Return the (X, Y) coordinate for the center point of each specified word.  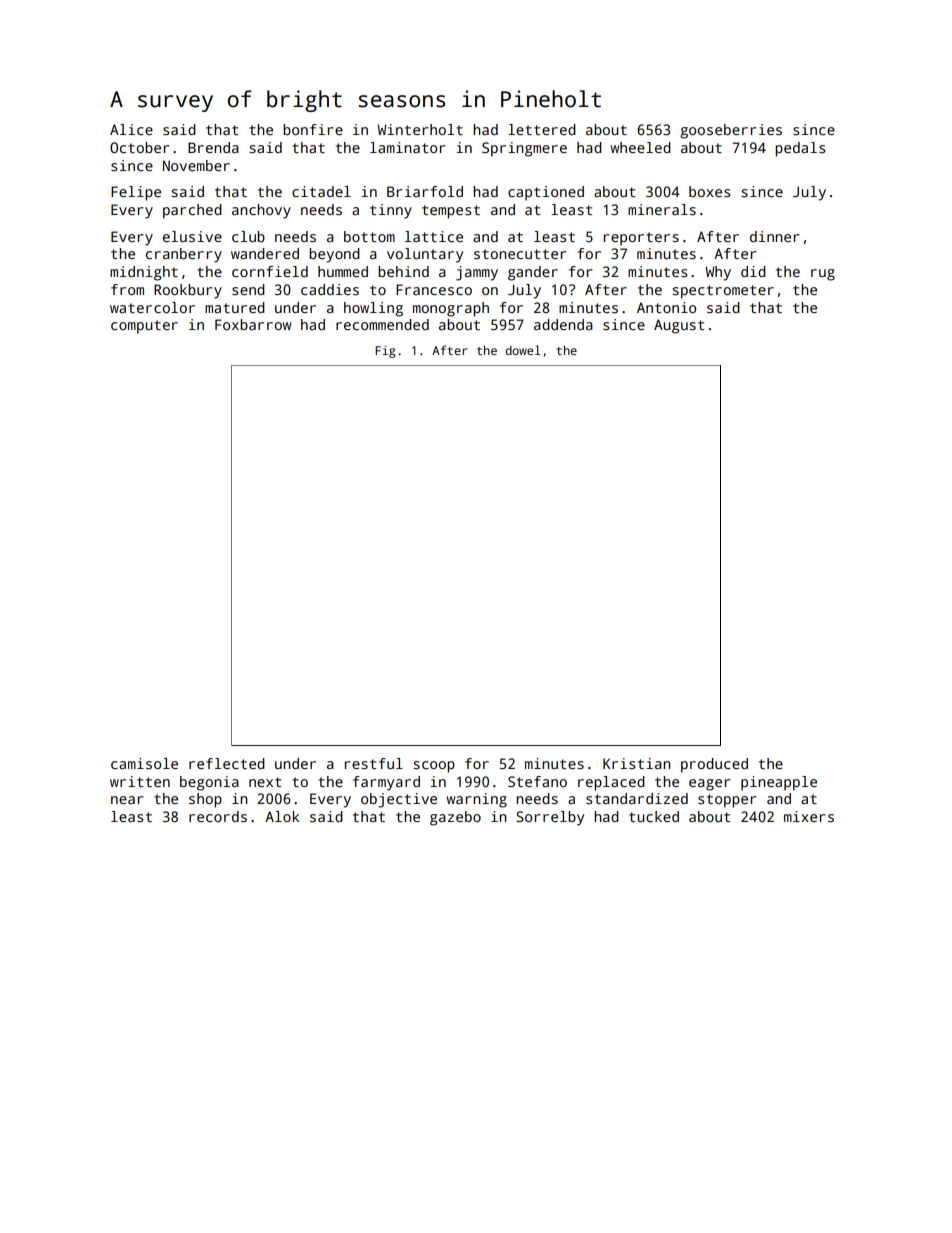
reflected (227, 763)
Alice (131, 129)
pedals (800, 149)
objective (399, 800)
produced (714, 765)
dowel (523, 350)
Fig (385, 352)
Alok (282, 816)
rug (823, 275)
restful (374, 763)
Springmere (524, 149)
